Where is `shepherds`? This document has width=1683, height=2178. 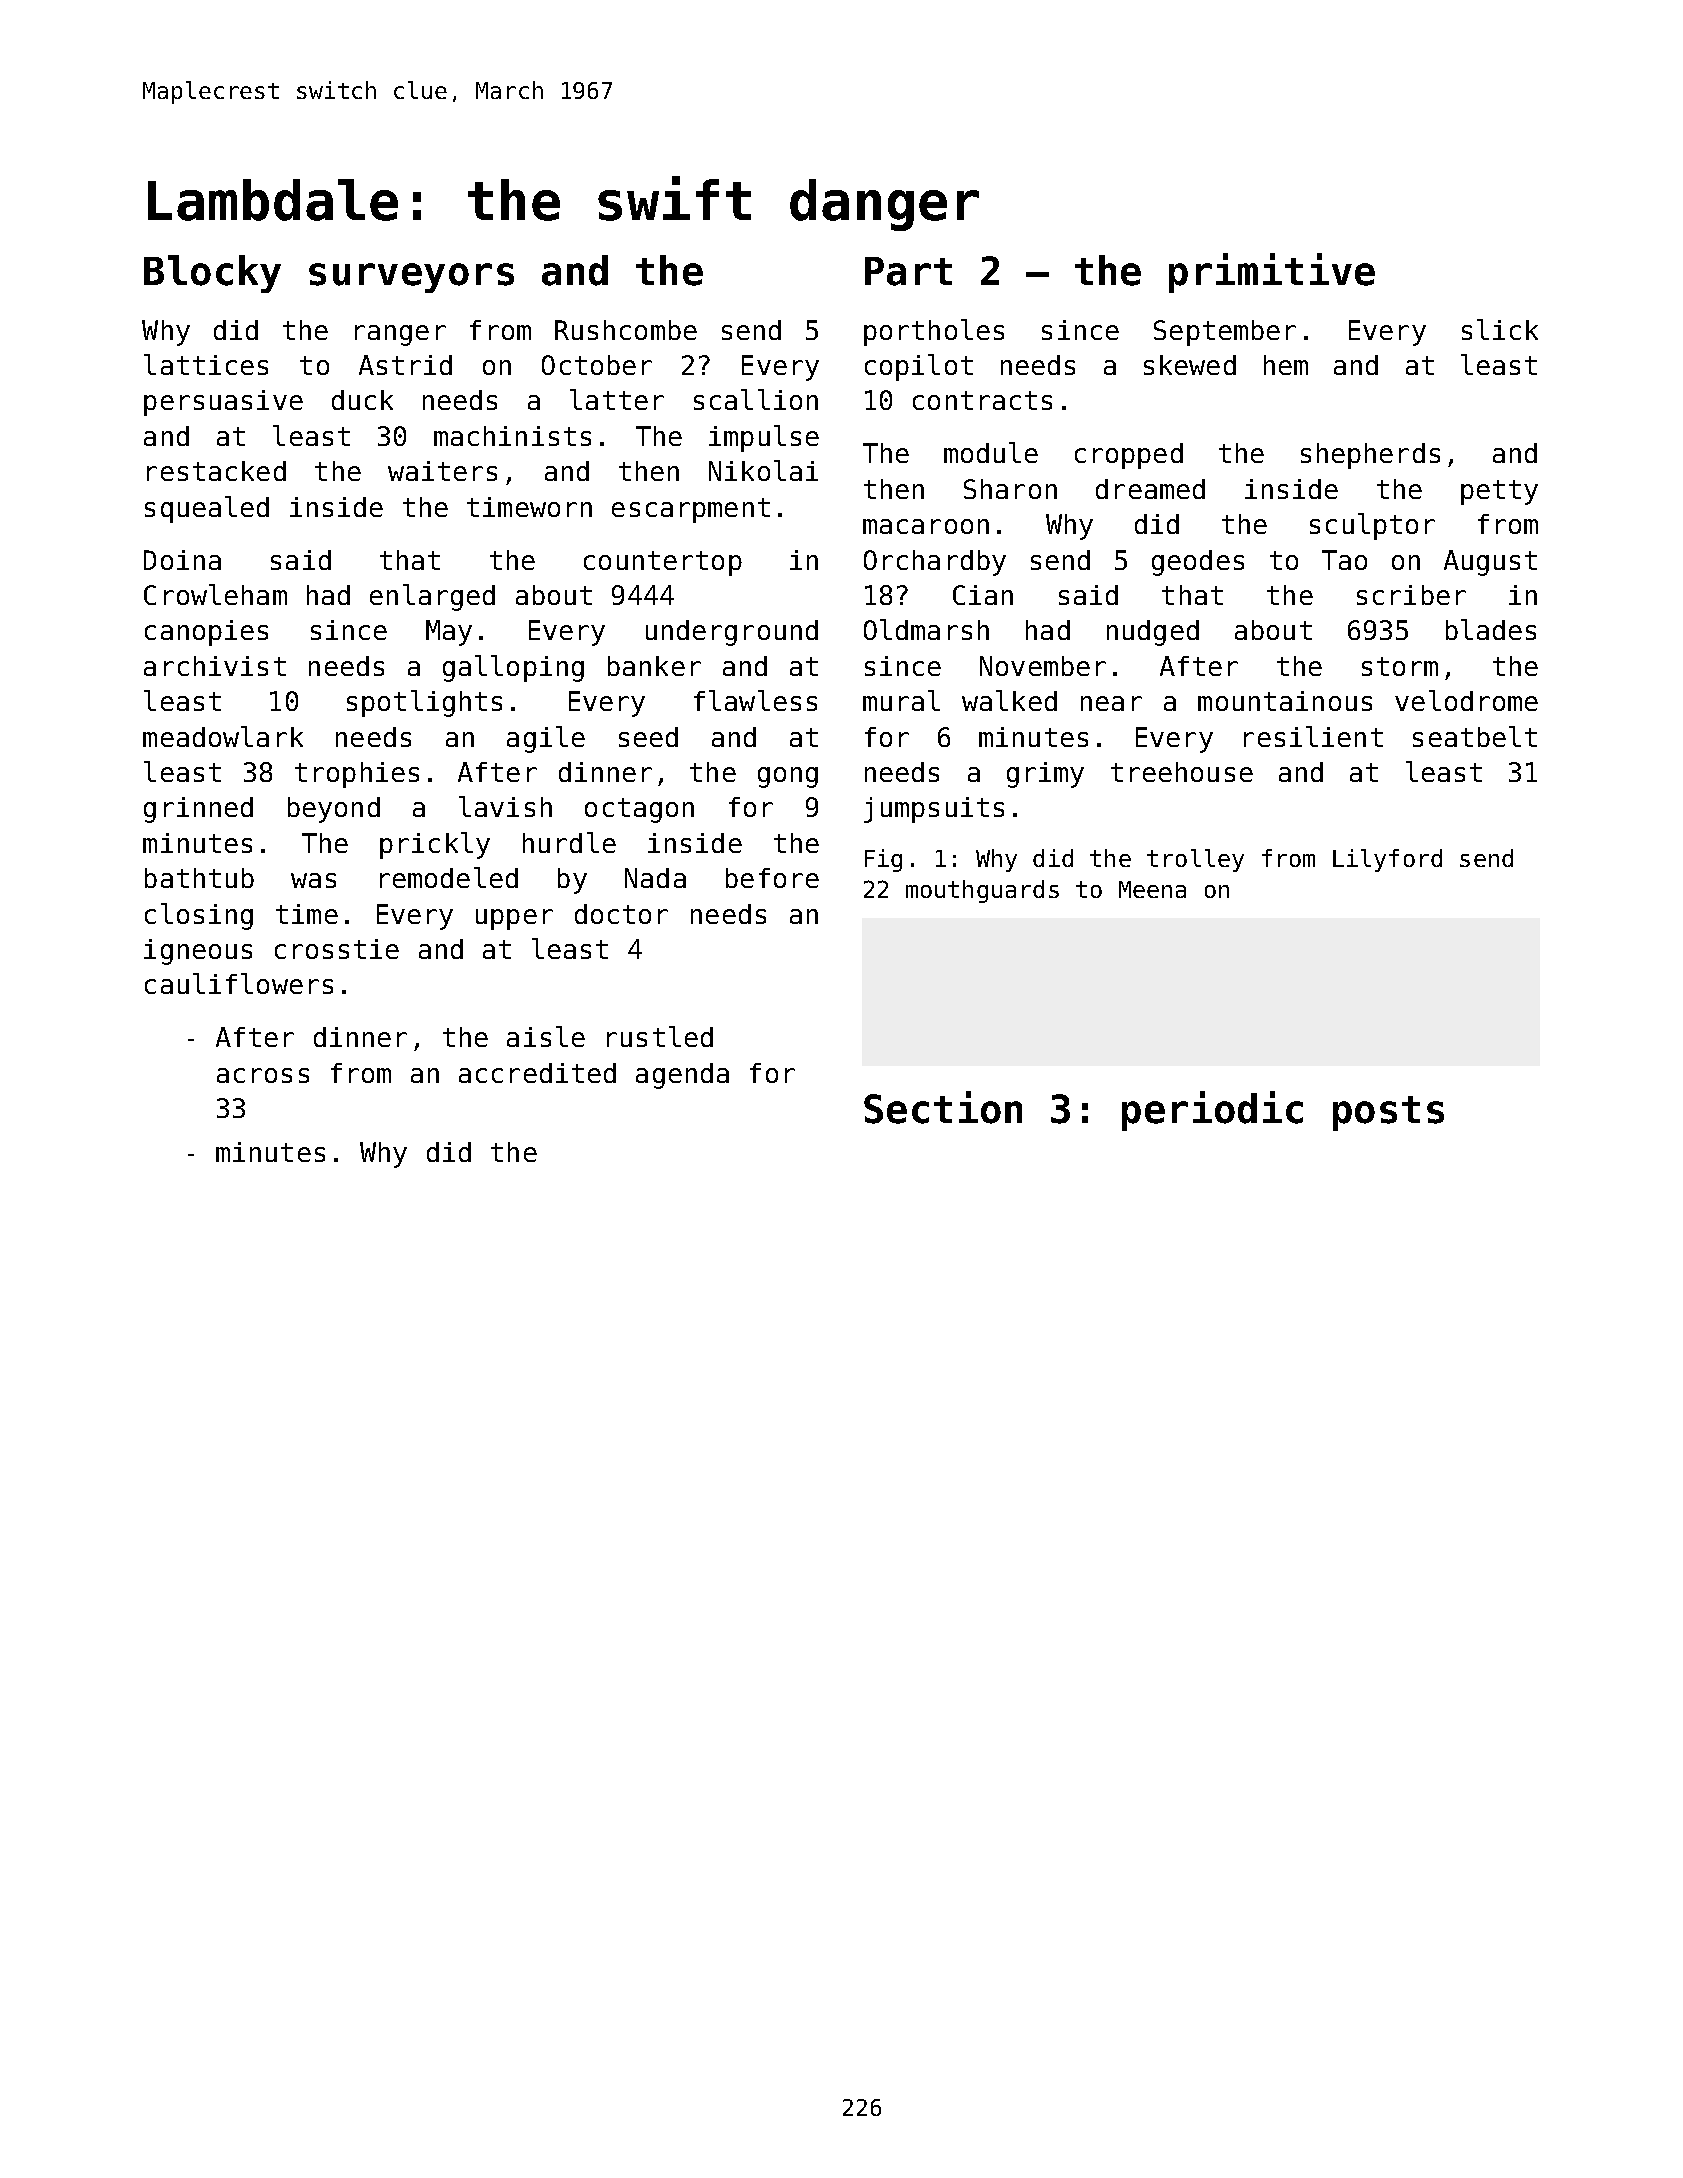
shepherds is located at coordinates (1370, 456).
